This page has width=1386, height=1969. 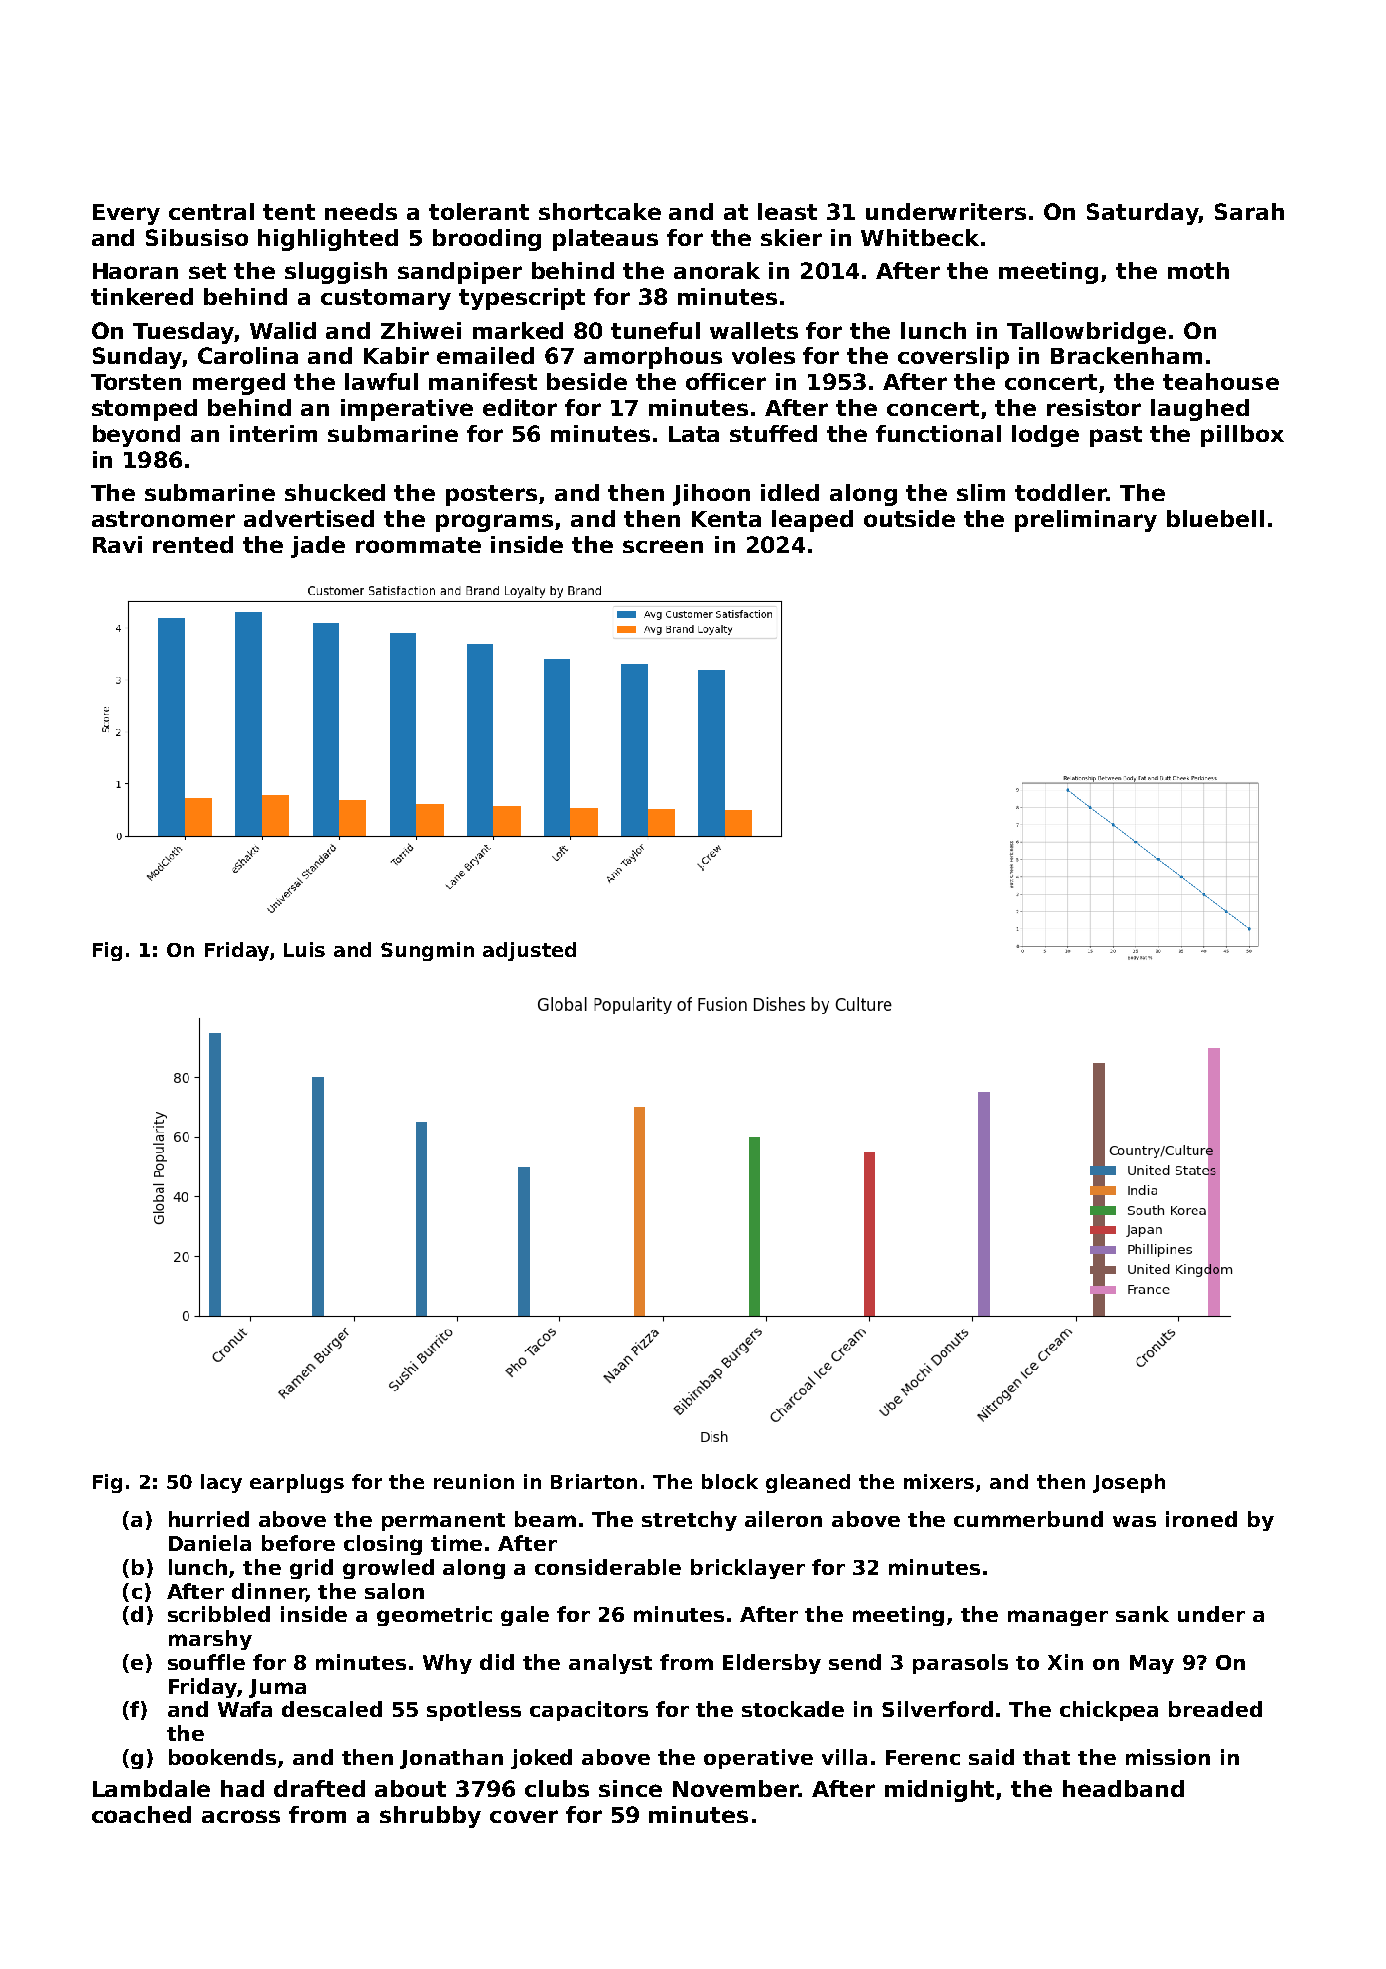 What do you see at coordinates (1086, 521) in the page?
I see `preliminary` at bounding box center [1086, 521].
